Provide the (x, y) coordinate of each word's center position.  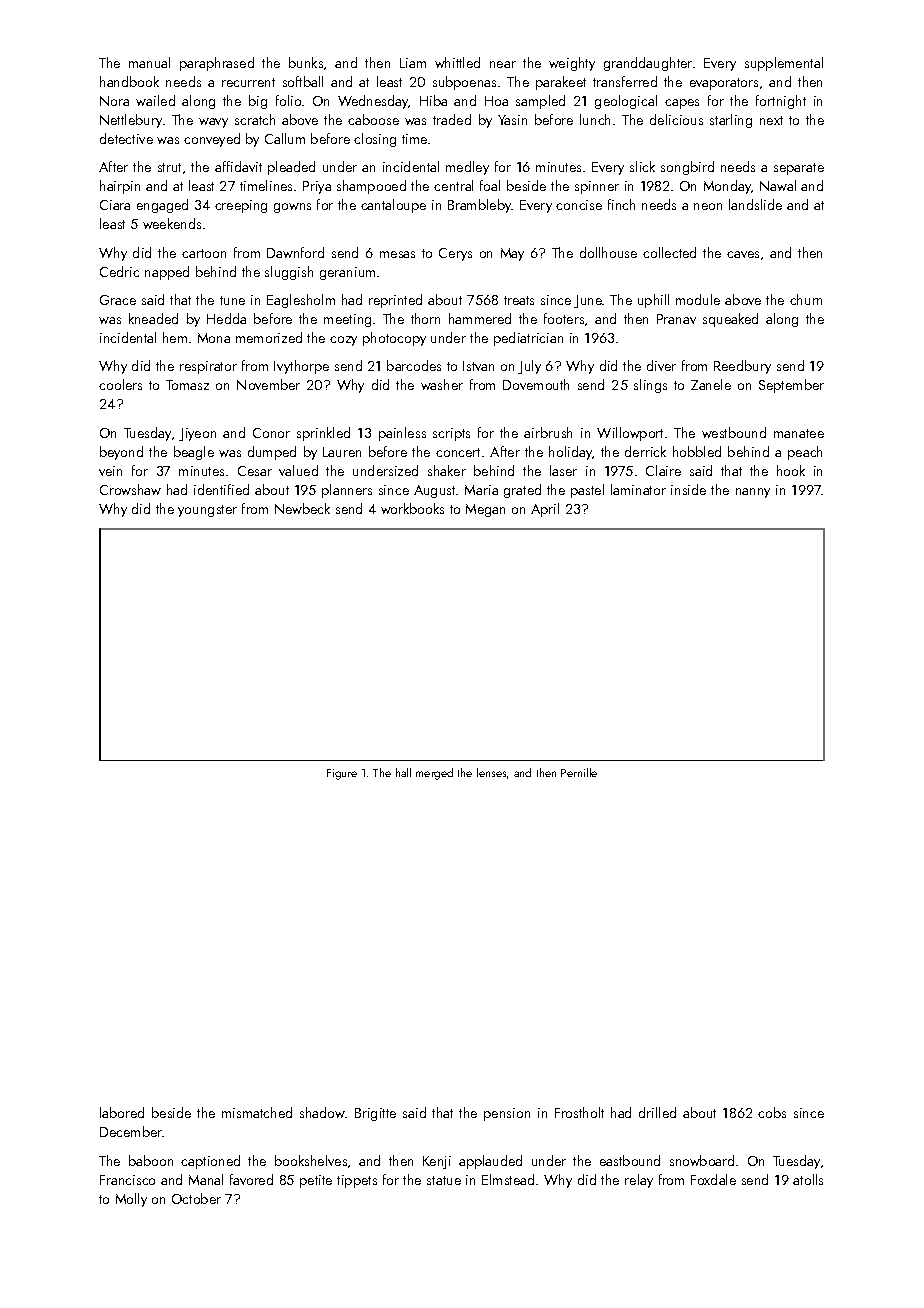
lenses (491, 772)
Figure (342, 774)
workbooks (412, 508)
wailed (155, 100)
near (503, 64)
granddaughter (648, 64)
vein (110, 471)
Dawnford (295, 252)
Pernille (579, 772)
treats (519, 300)
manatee (799, 433)
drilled (657, 1112)
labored (122, 1112)
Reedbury (742, 367)
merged (434, 774)
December (131, 1131)
